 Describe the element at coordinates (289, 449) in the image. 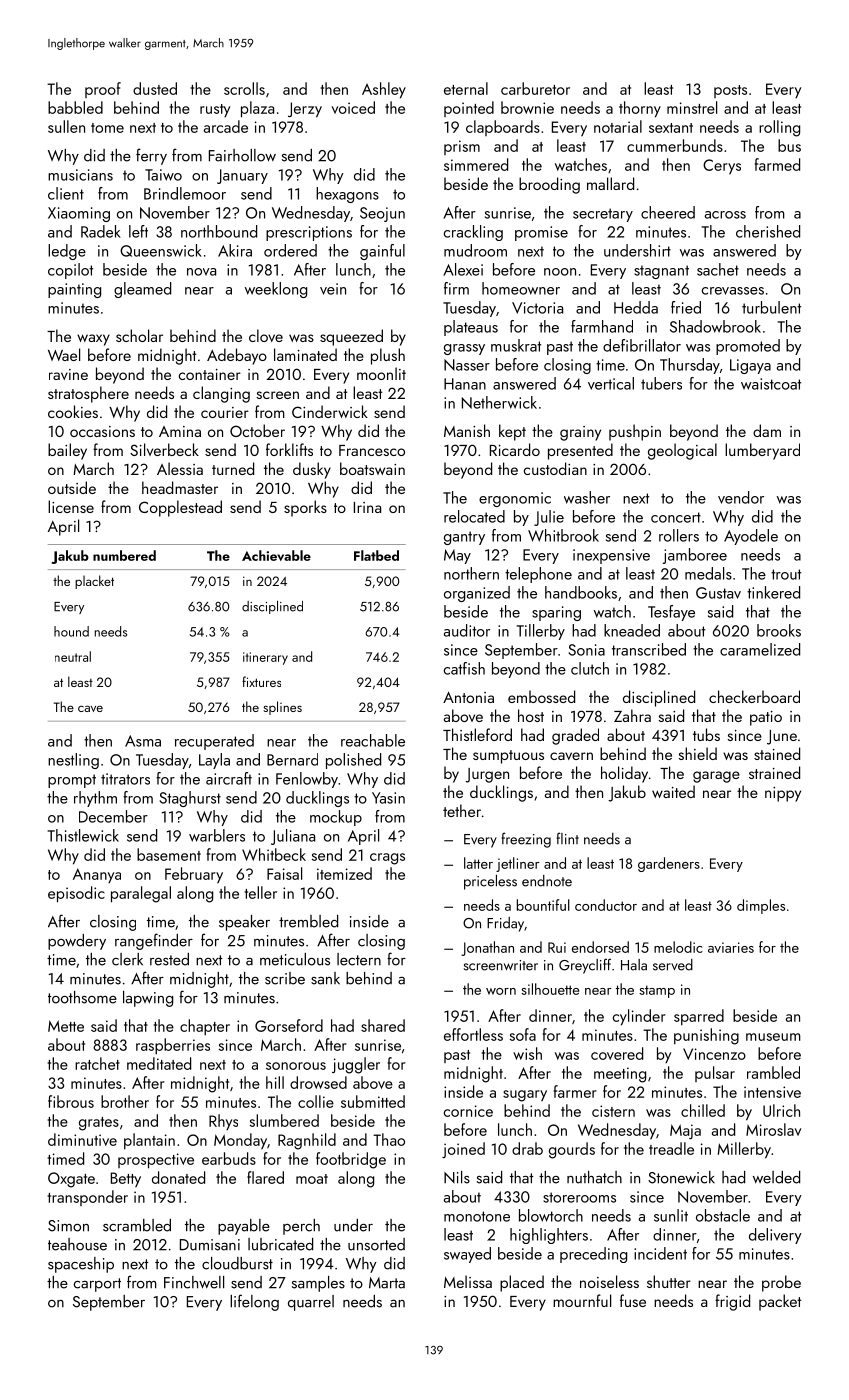

I see `forklifts` at that location.
